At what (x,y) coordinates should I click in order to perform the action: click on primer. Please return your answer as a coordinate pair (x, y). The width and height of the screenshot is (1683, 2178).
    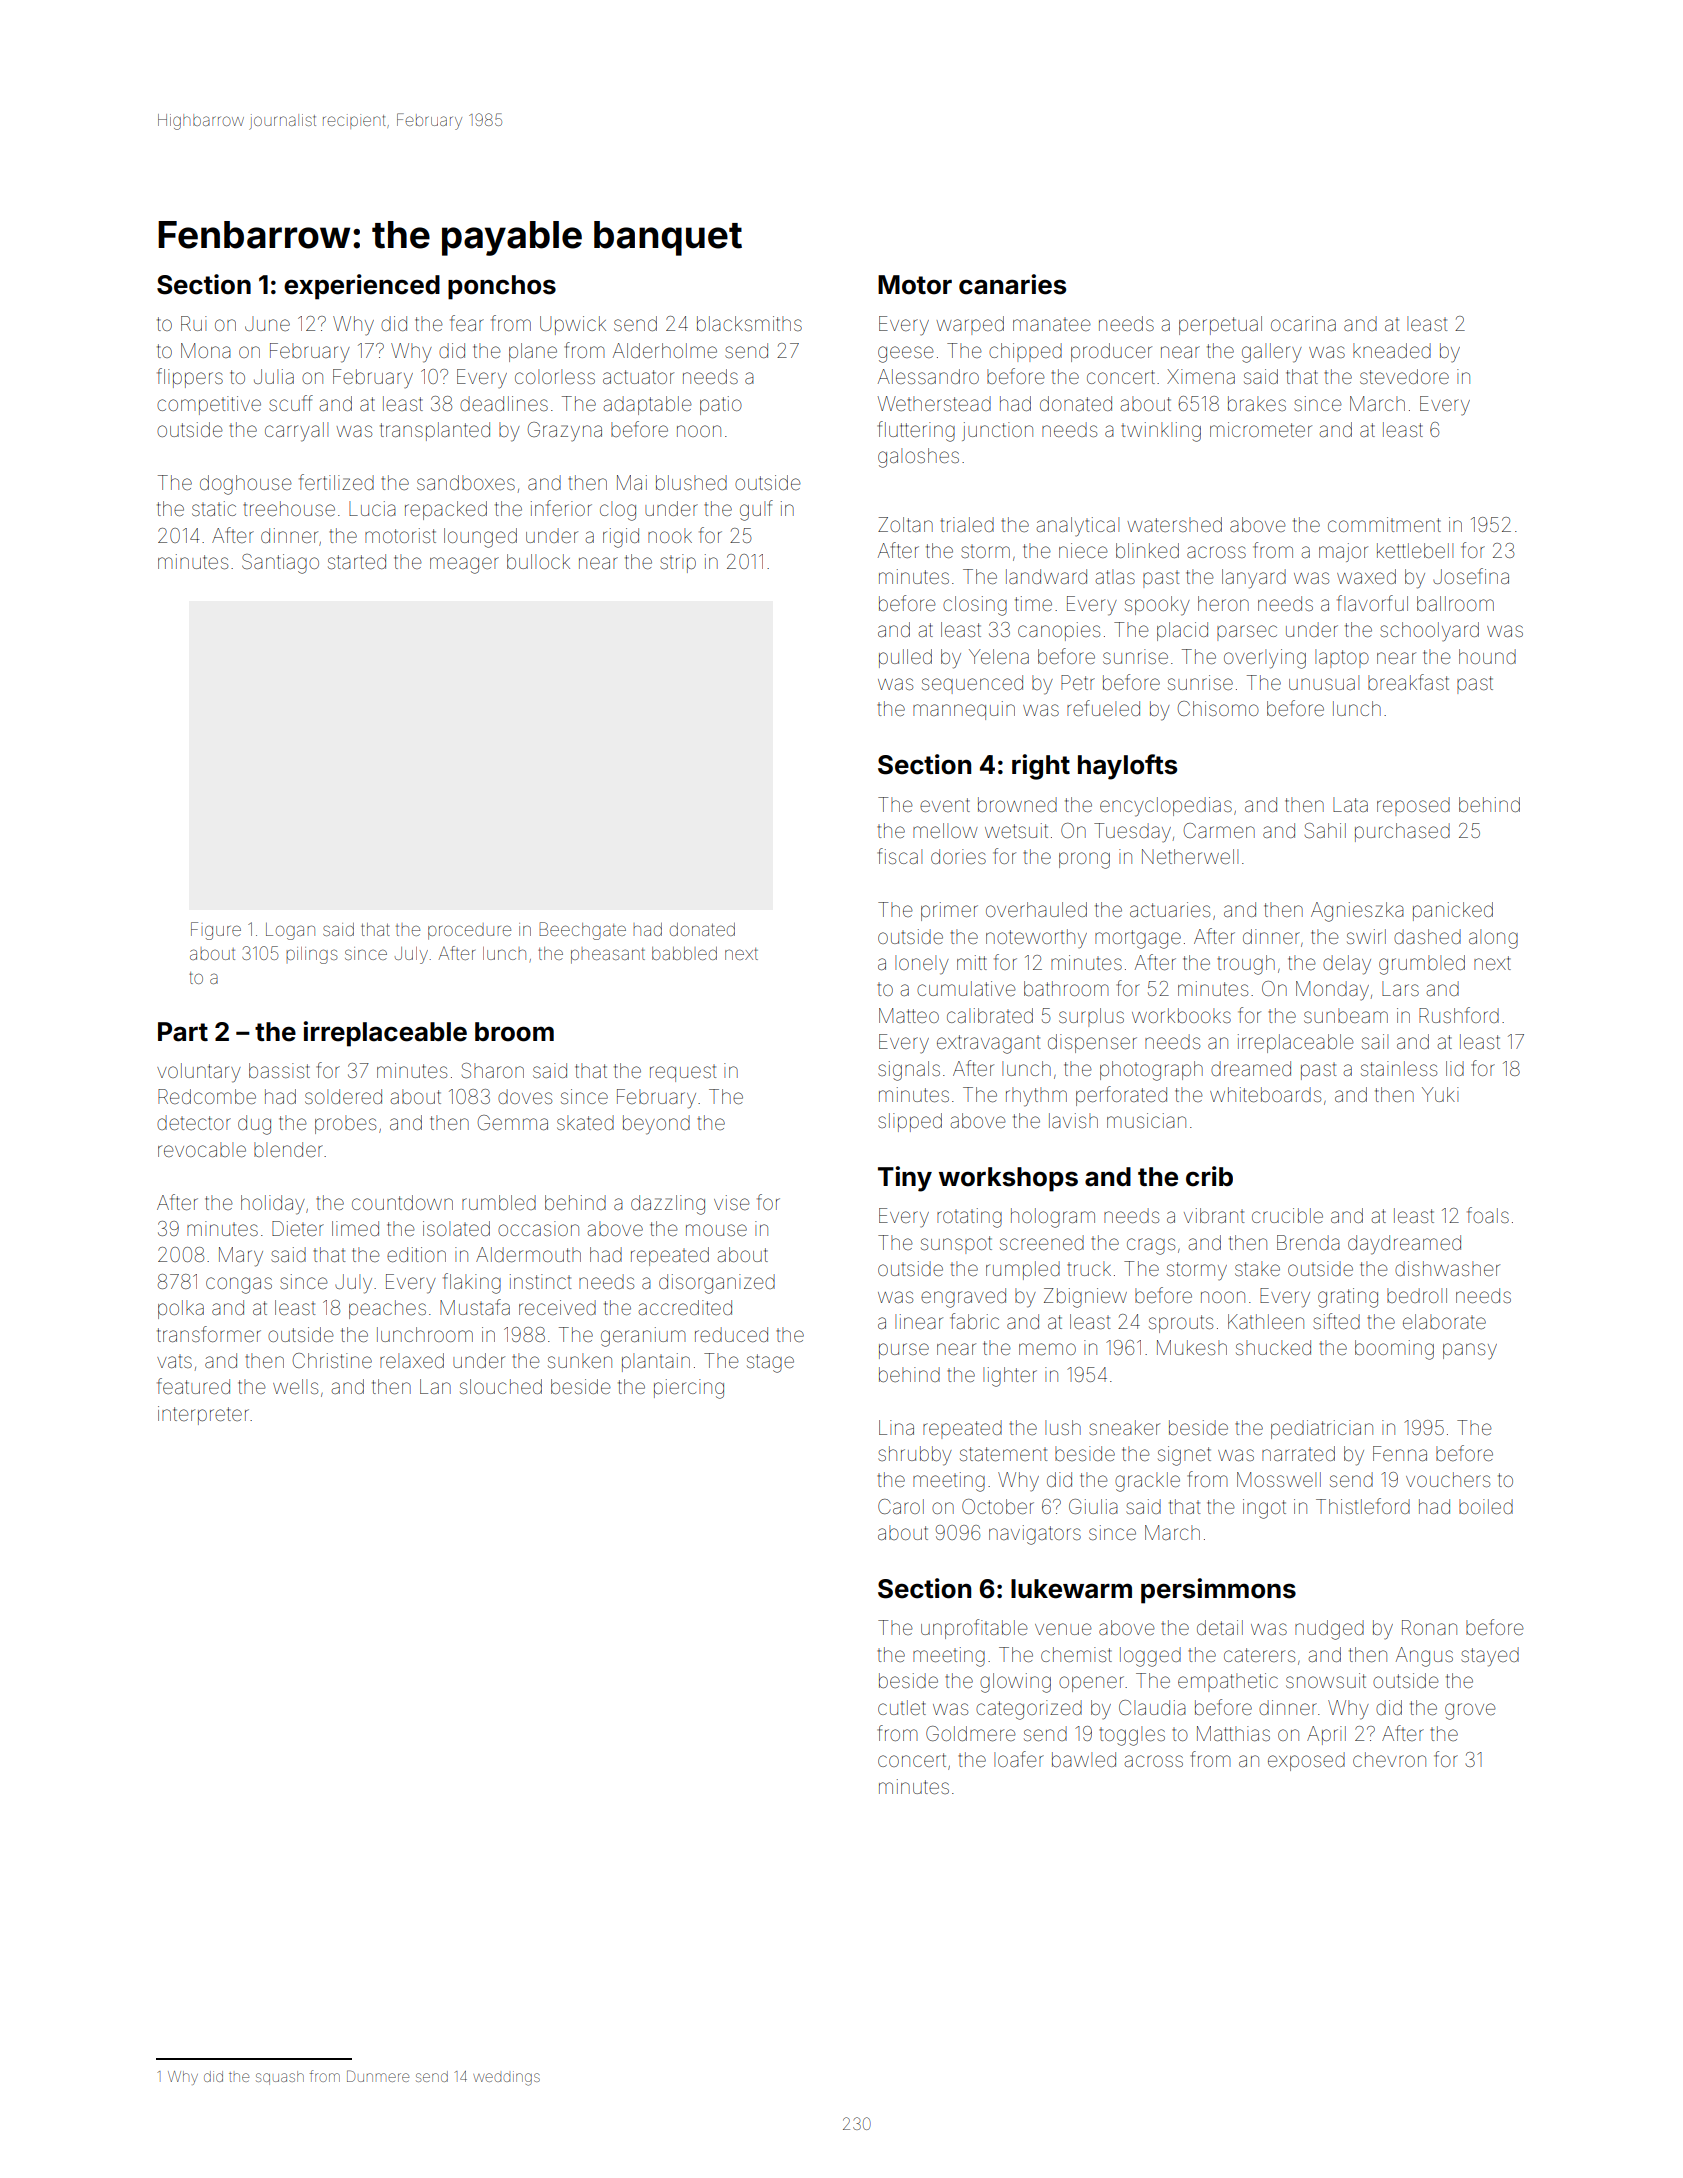
    Looking at the image, I should click on (949, 911).
